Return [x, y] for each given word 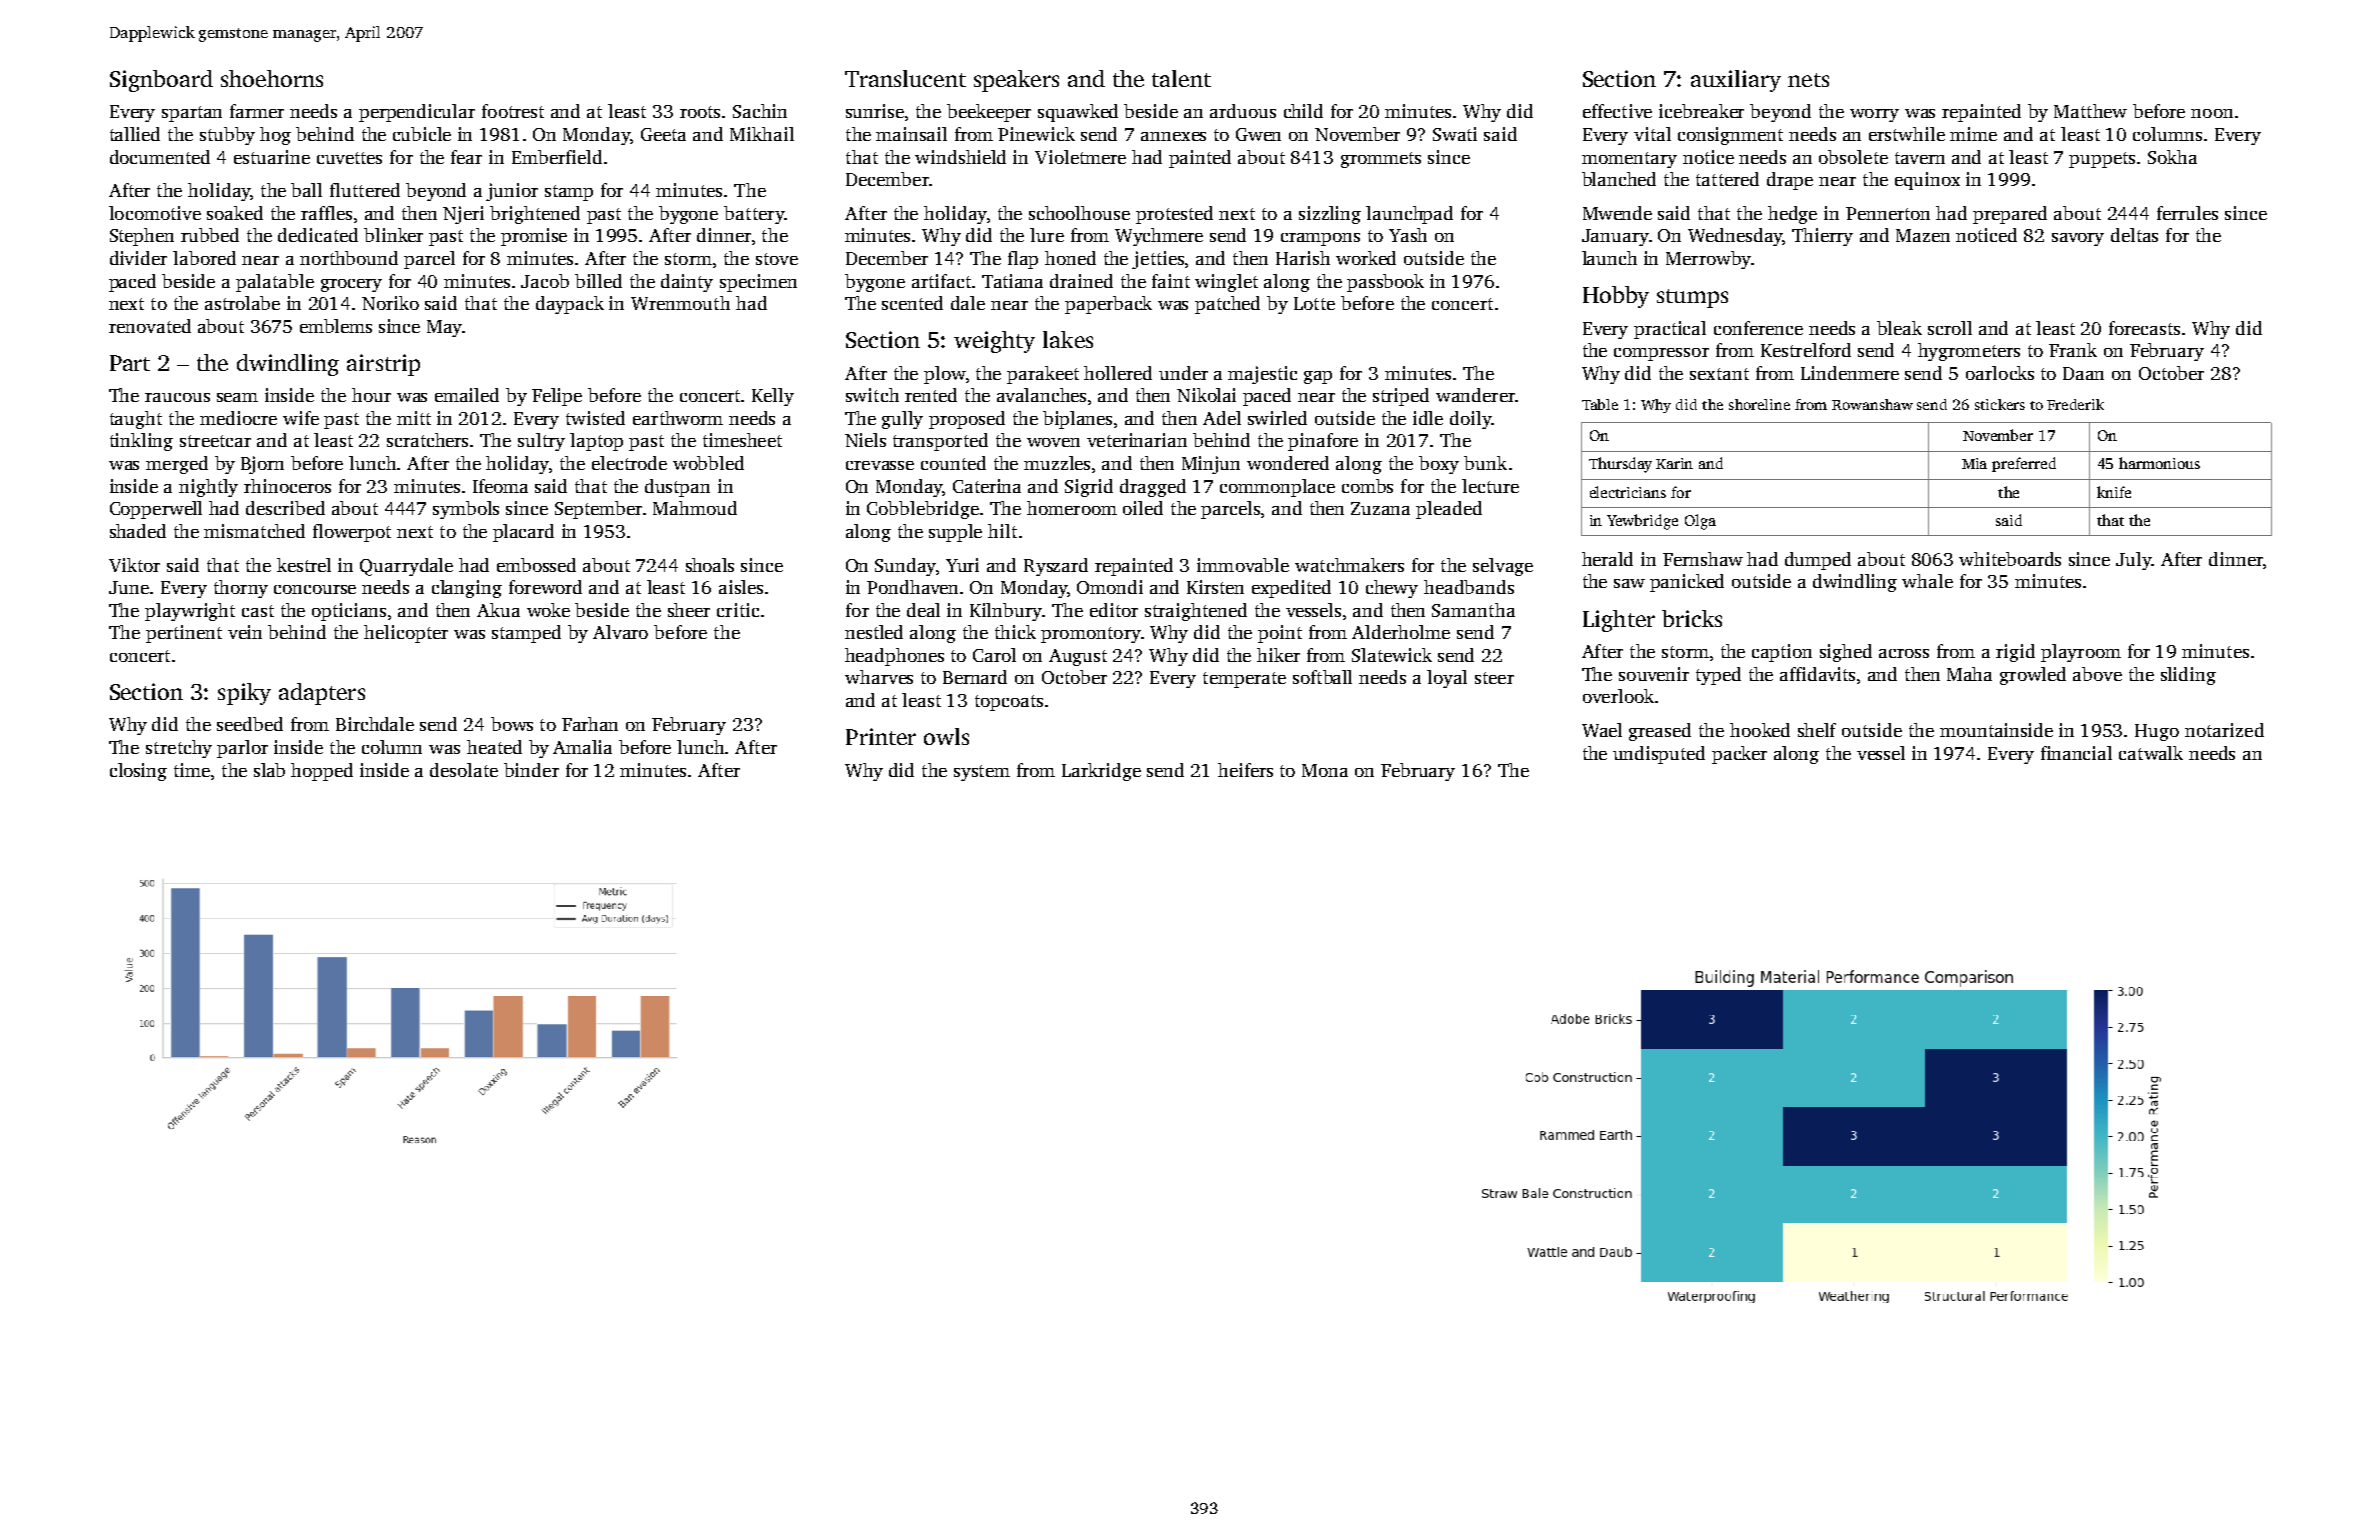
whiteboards [2010, 559]
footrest [513, 111]
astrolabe [242, 303]
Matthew [2090, 111]
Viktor [134, 565]
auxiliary [1736, 81]
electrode [629, 463]
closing [138, 772]
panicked [1687, 583]
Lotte [1314, 303]
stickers [2000, 404]
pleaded [1449, 510]
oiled [1143, 508]
